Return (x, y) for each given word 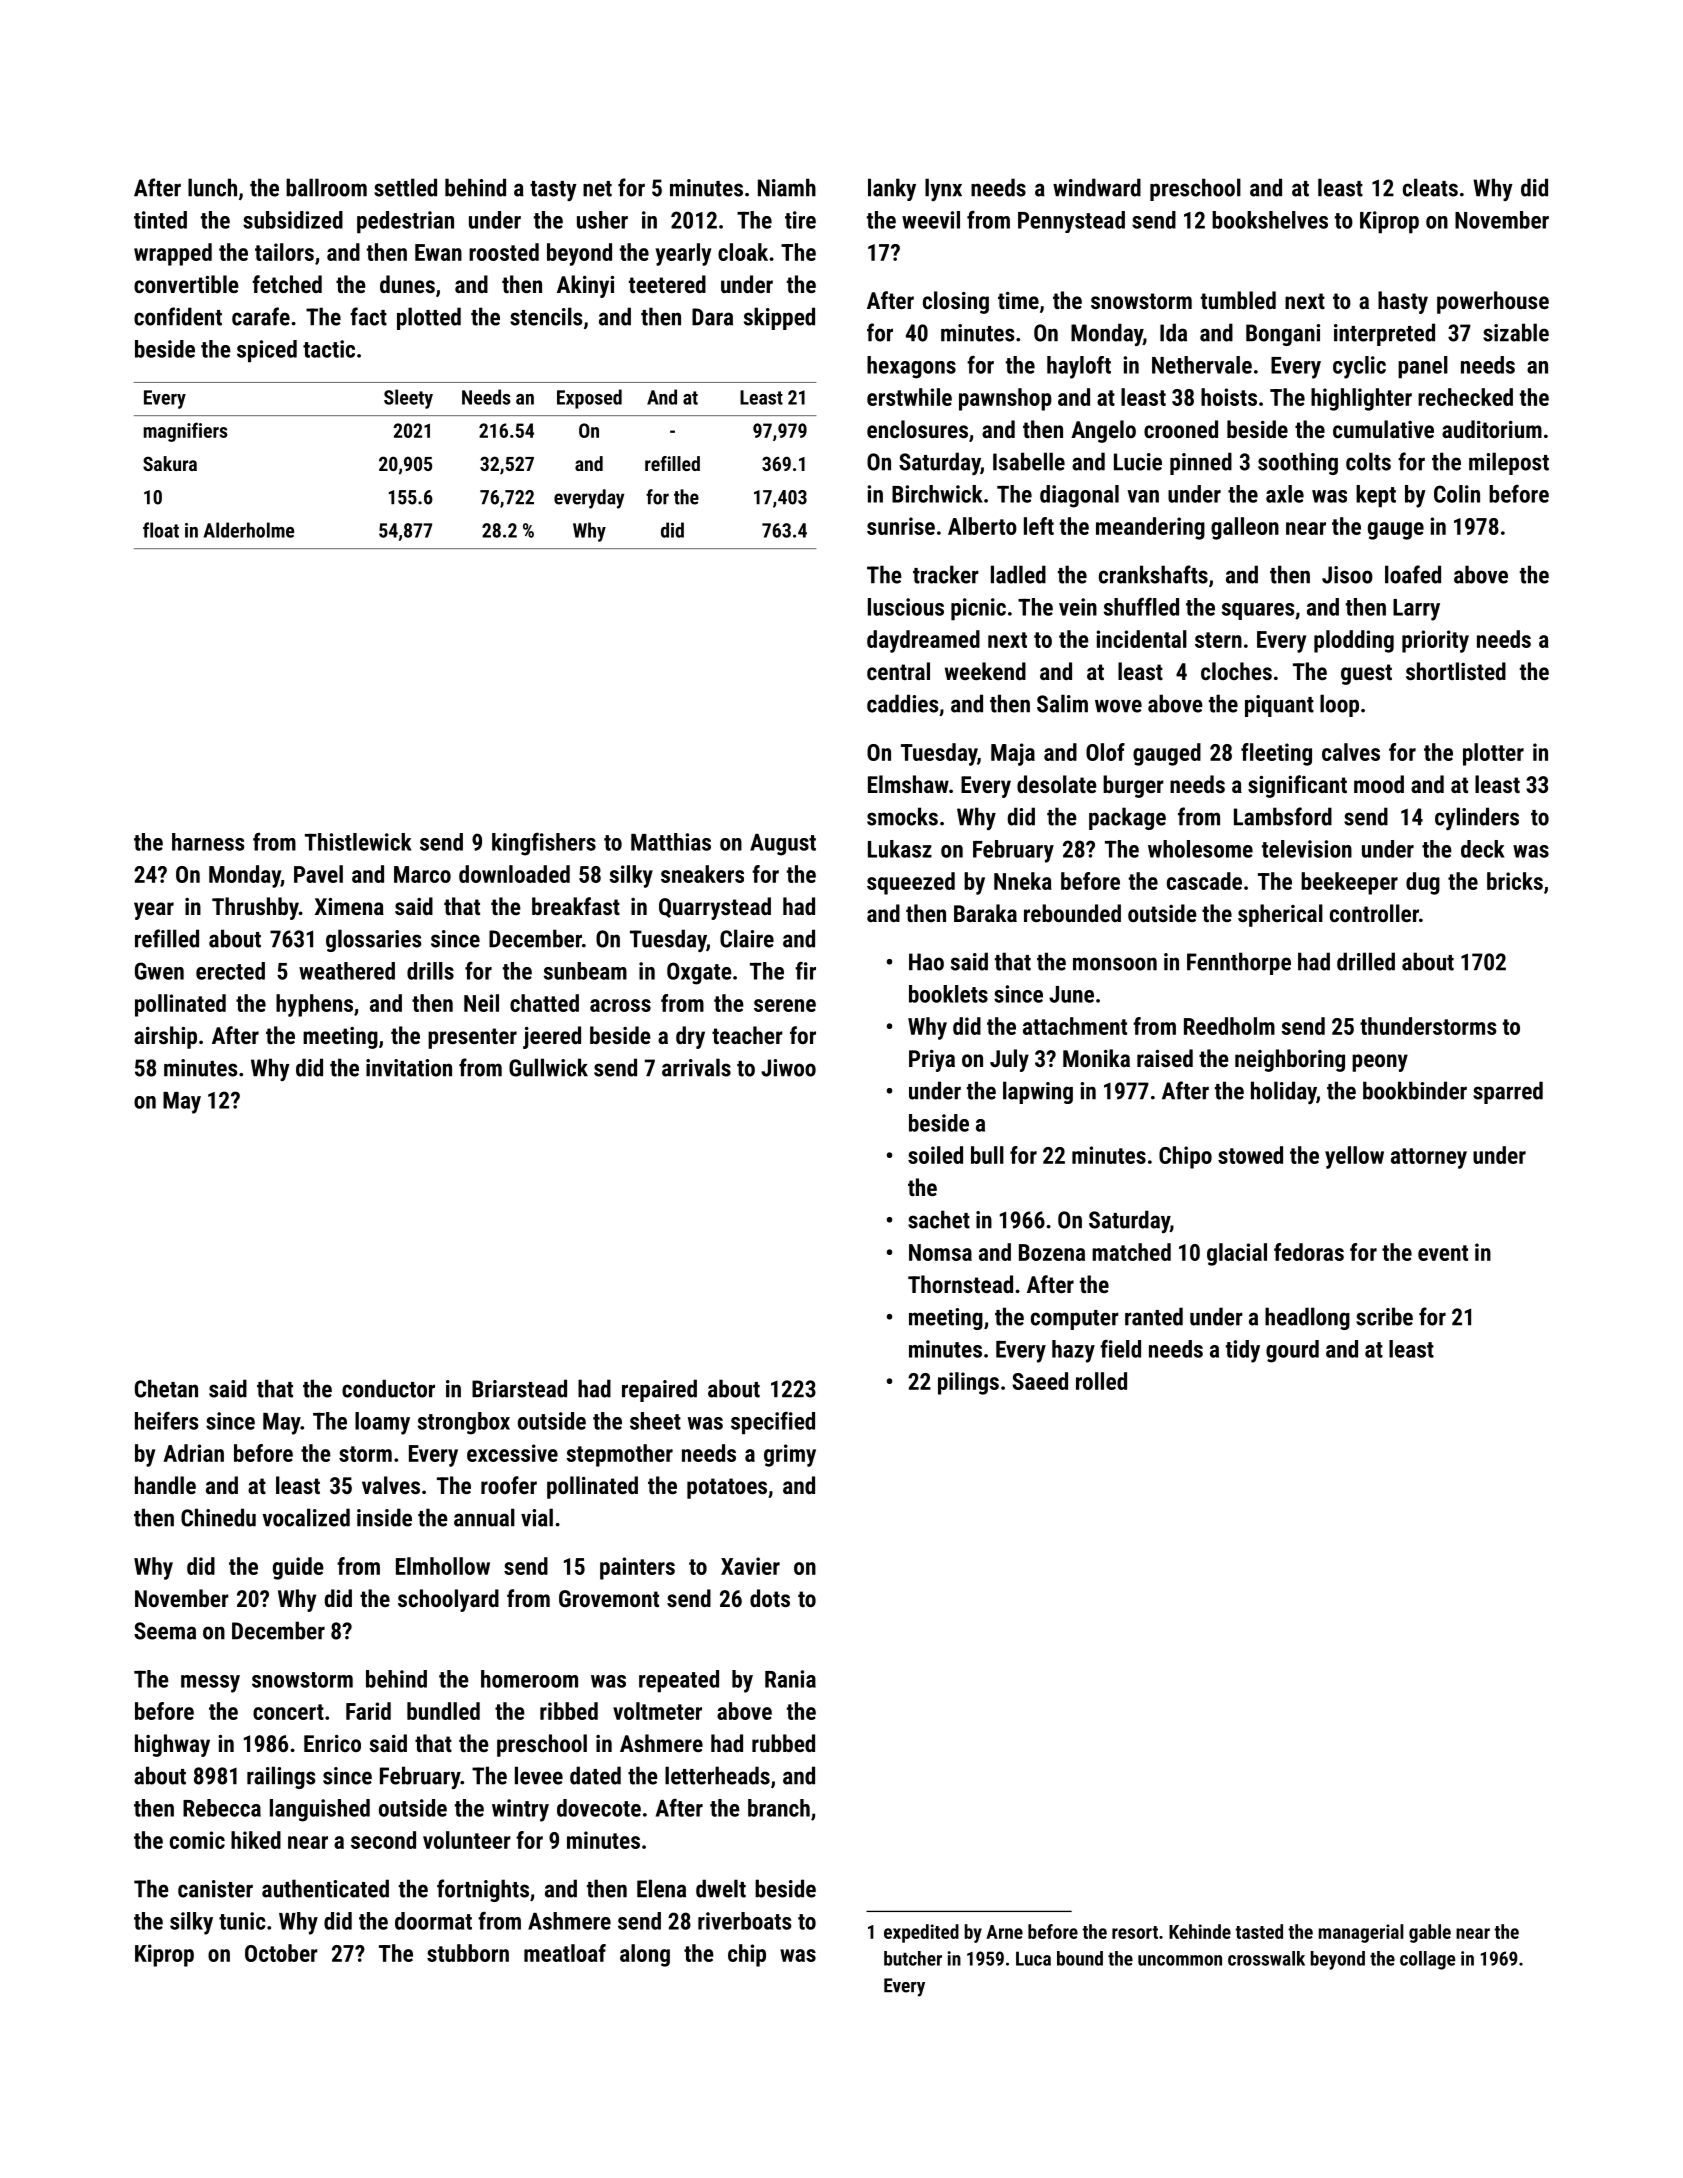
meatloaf (565, 1953)
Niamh (787, 187)
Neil (481, 1003)
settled (405, 187)
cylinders (1477, 818)
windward (1097, 187)
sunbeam (585, 971)
